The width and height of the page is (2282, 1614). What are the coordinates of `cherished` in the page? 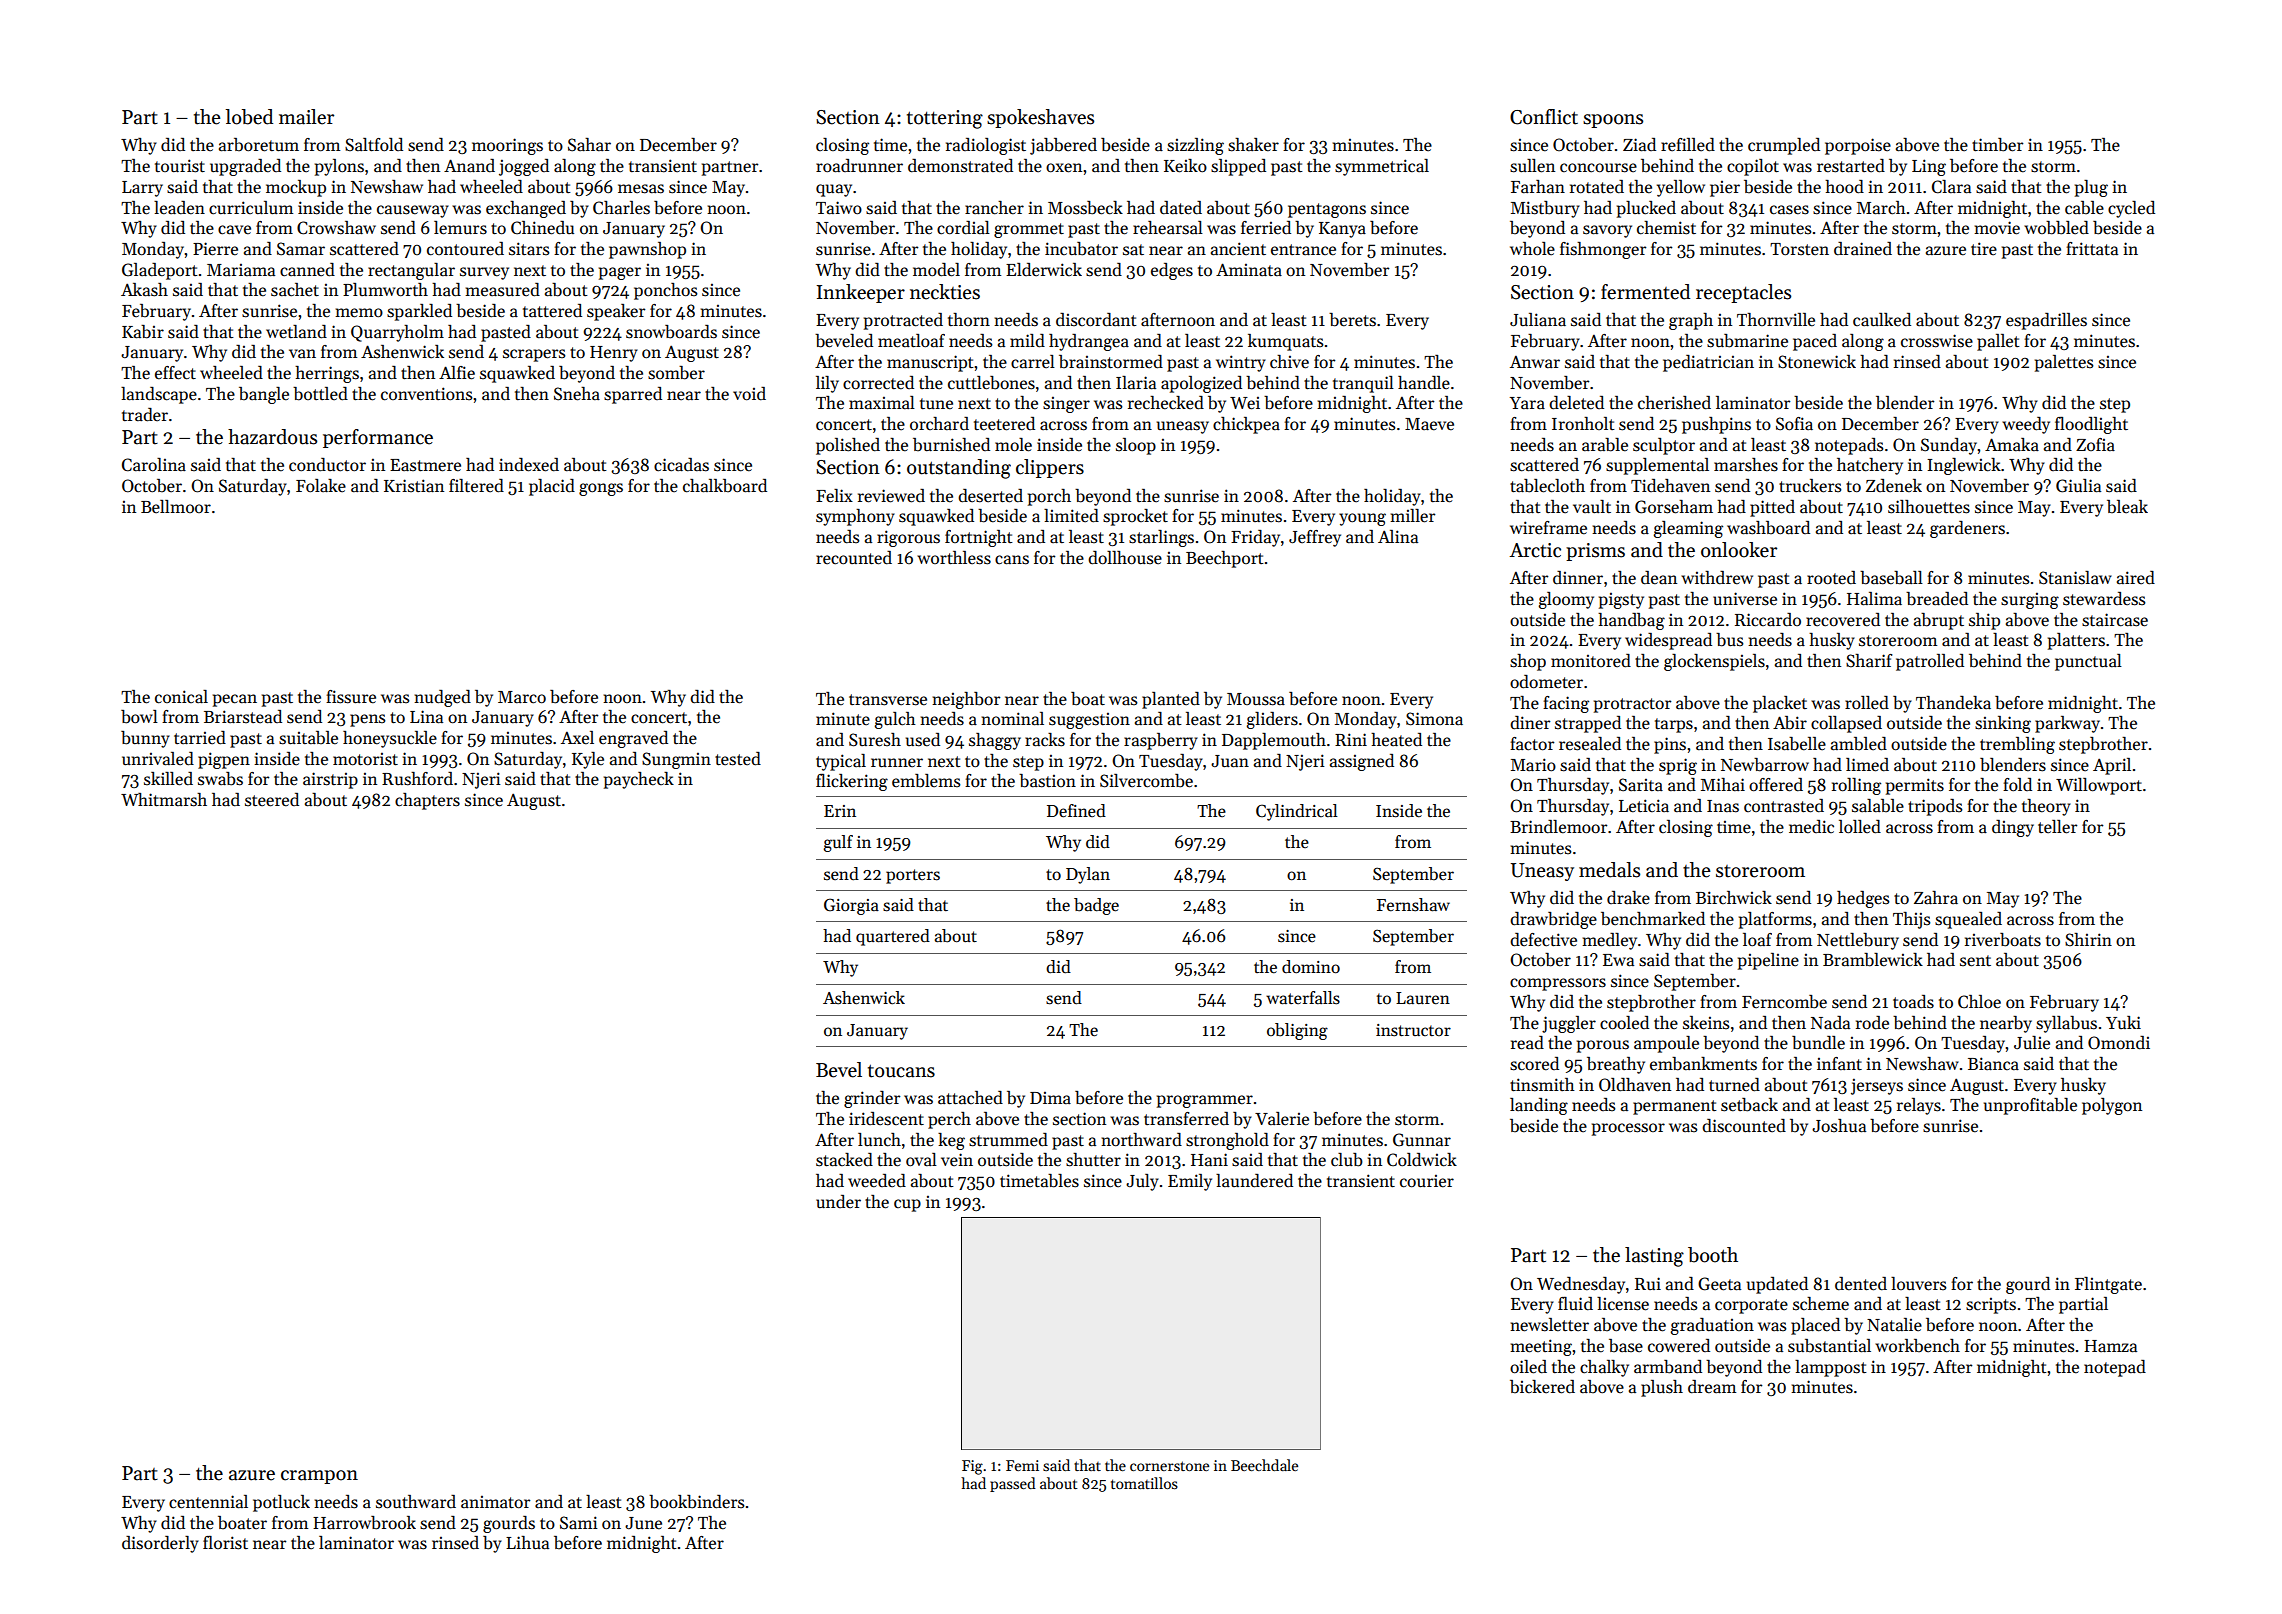 It's located at (1674, 403).
